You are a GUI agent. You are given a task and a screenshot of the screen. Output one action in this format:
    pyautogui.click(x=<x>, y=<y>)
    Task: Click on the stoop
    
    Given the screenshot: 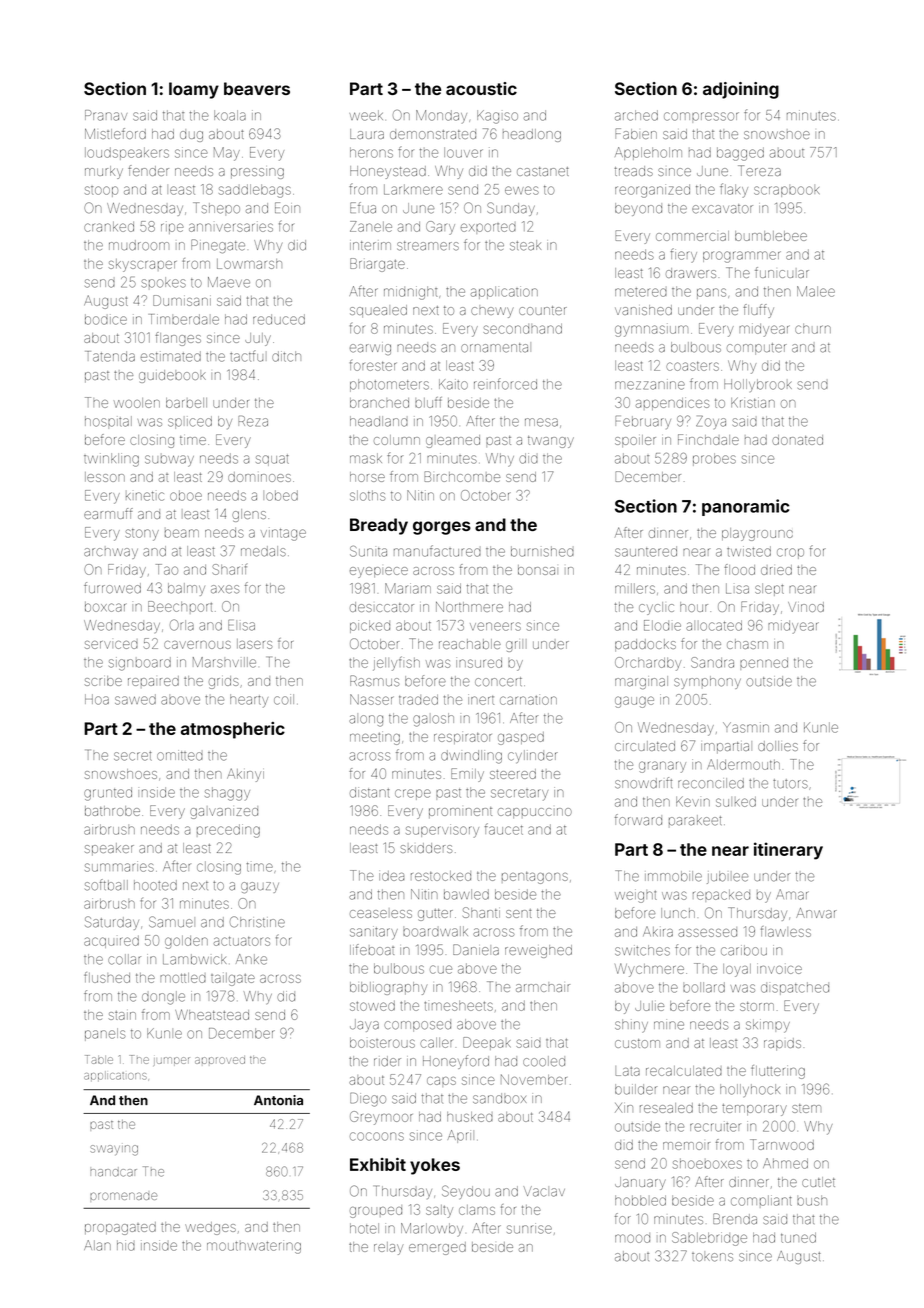 What is the action you would take?
    pyautogui.click(x=101, y=191)
